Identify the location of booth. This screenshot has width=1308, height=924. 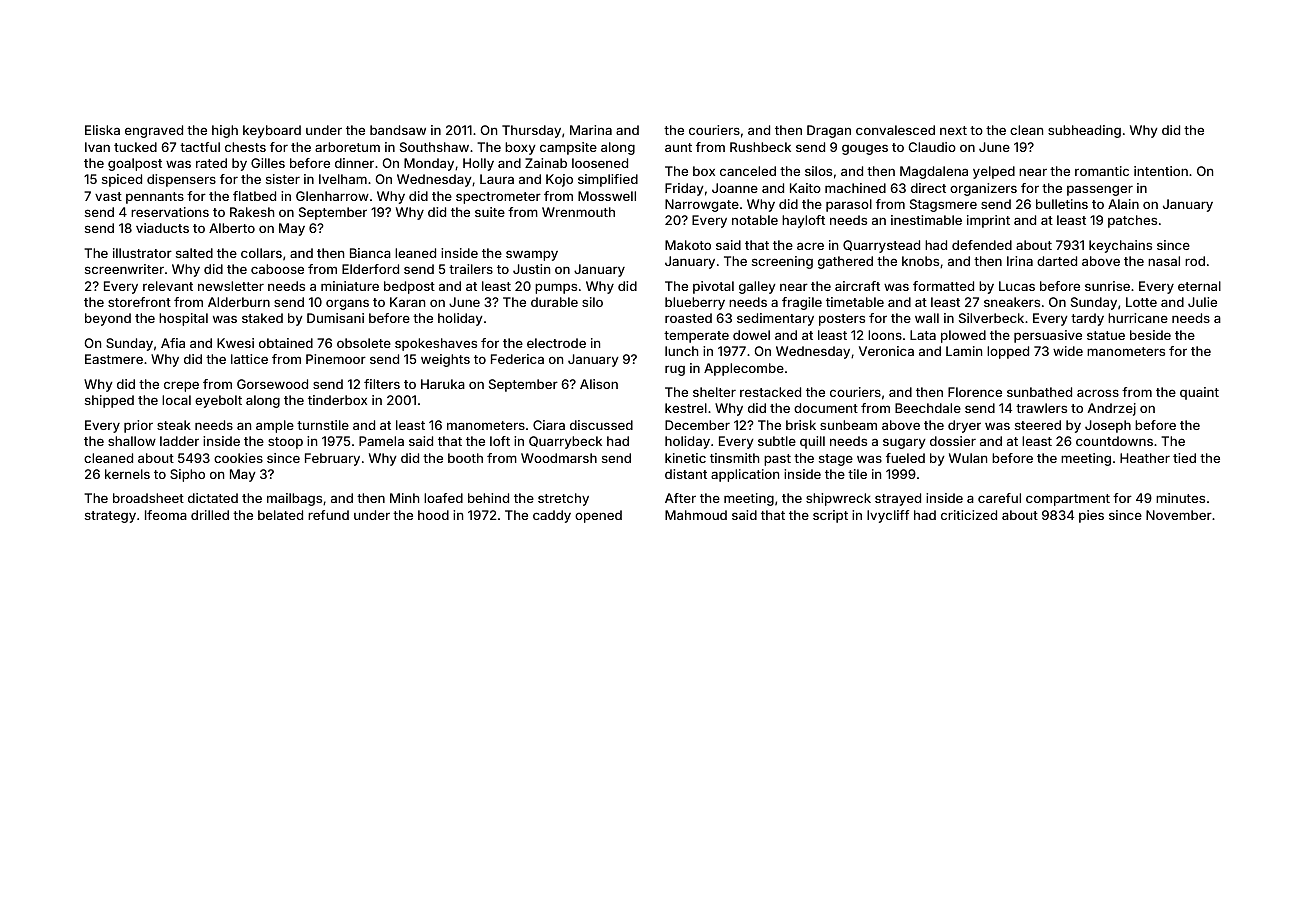
(465, 458).
